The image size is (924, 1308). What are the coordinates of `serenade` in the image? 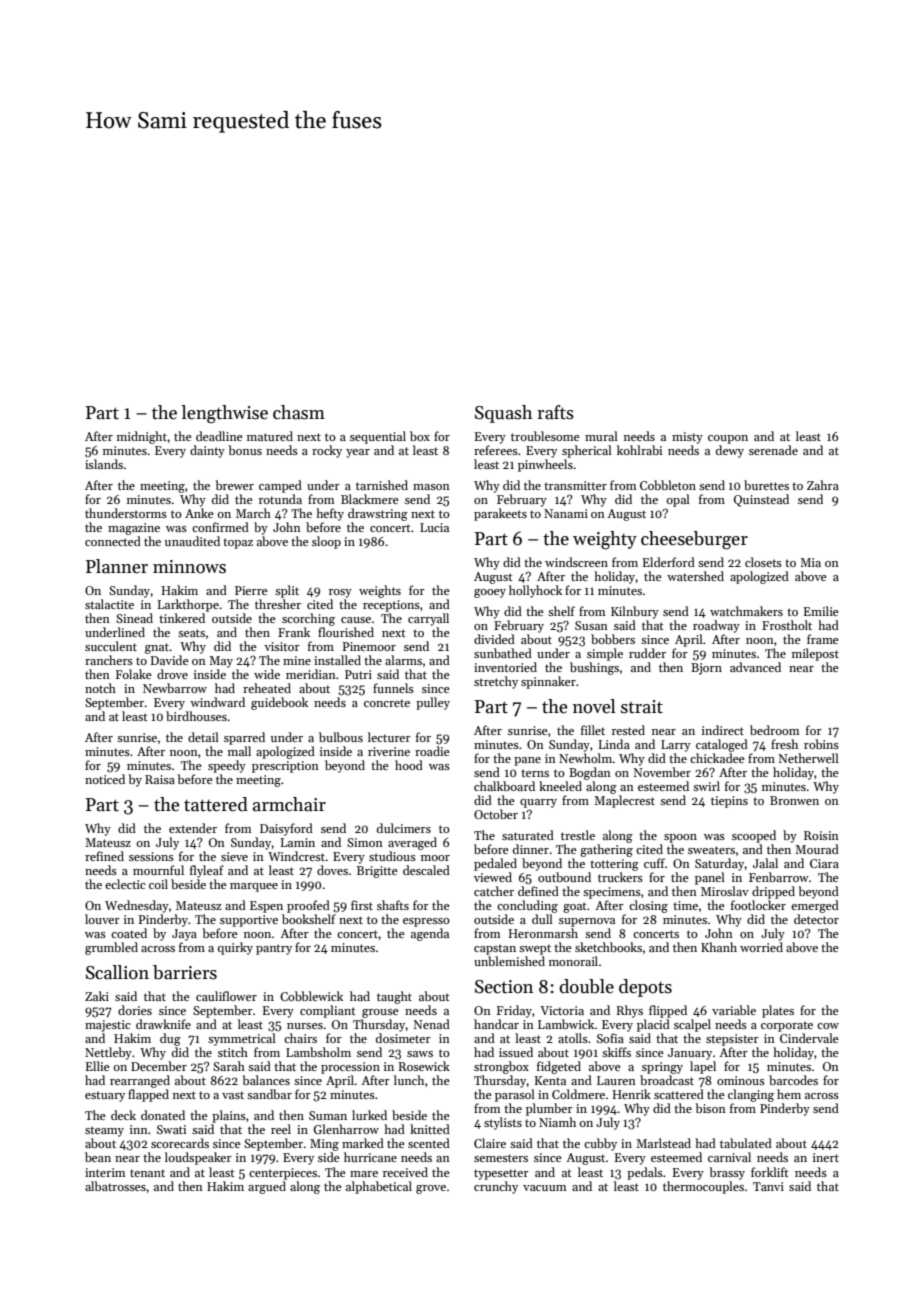 It's located at (773, 450).
